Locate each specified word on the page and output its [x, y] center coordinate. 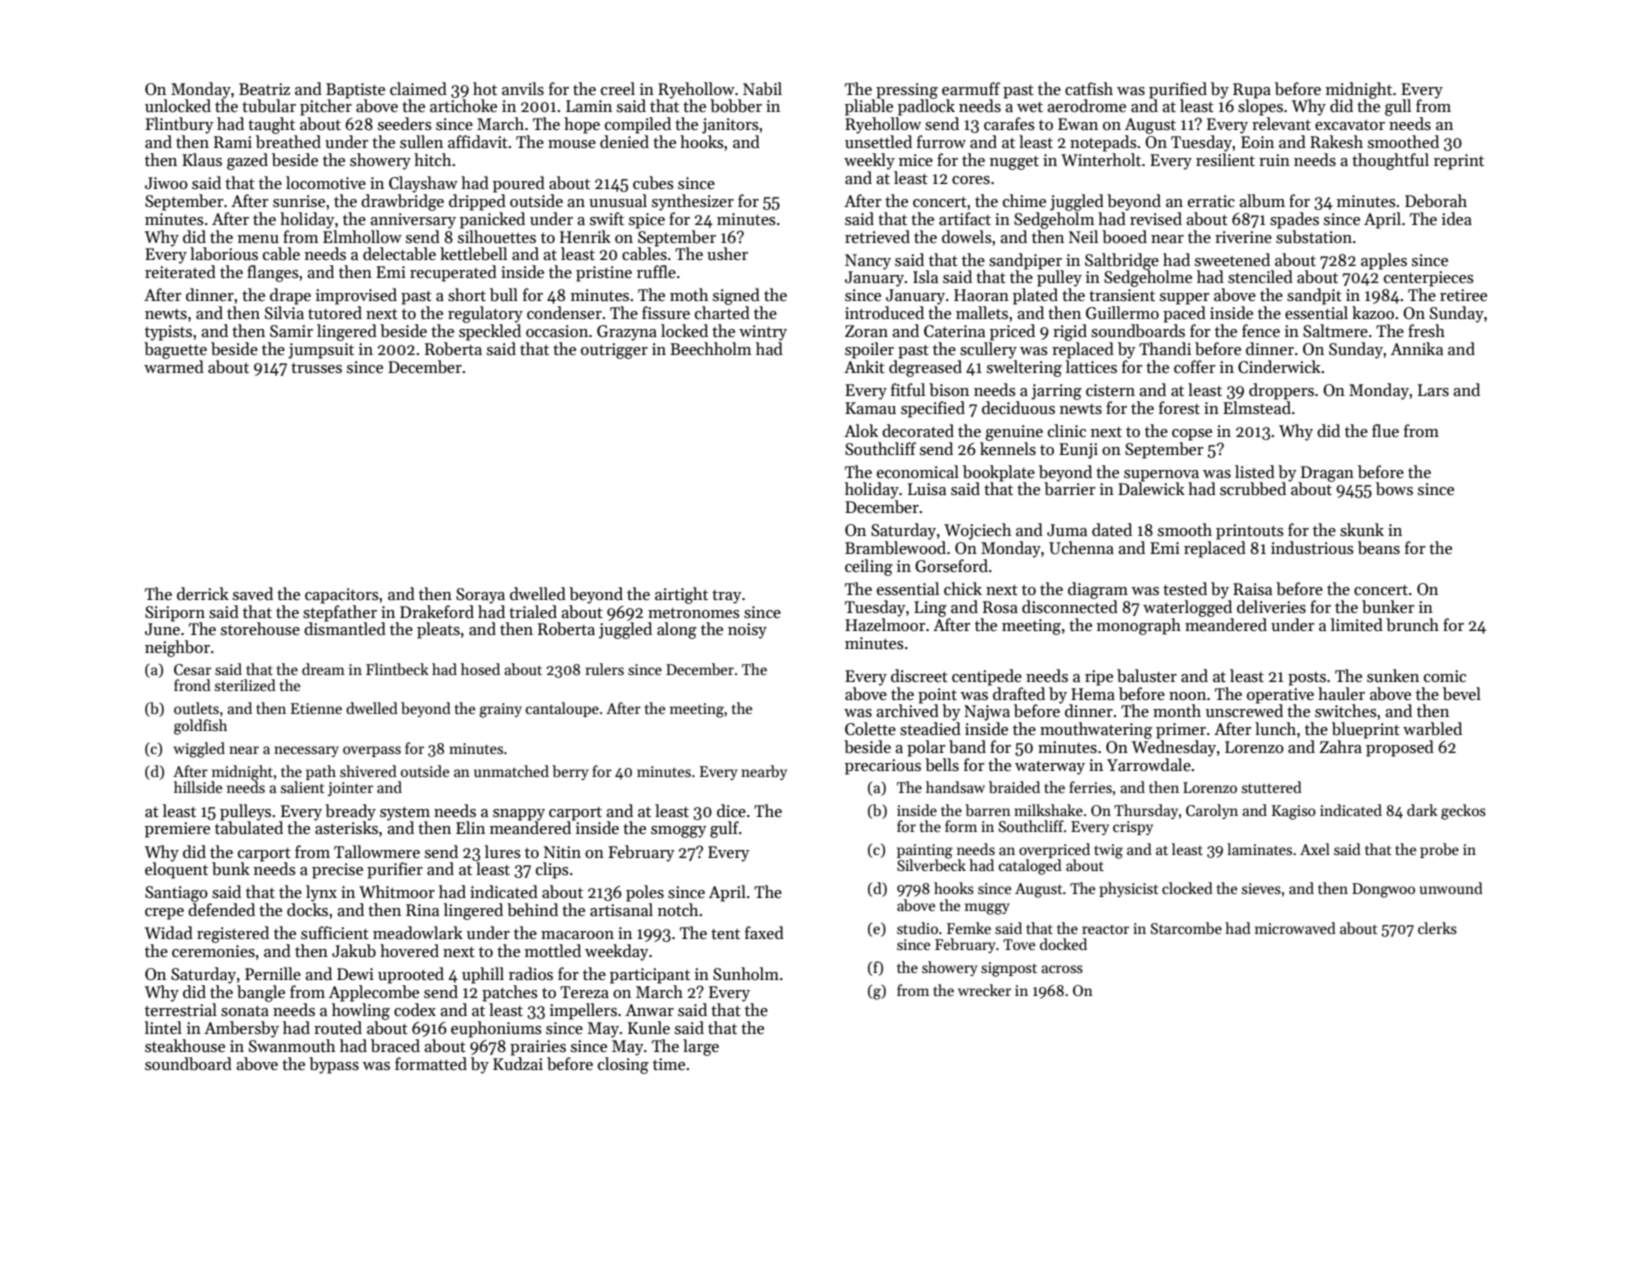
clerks [1437, 928]
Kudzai [518, 1063]
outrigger [614, 351]
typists [168, 333]
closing [623, 1065]
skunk [1362, 530]
